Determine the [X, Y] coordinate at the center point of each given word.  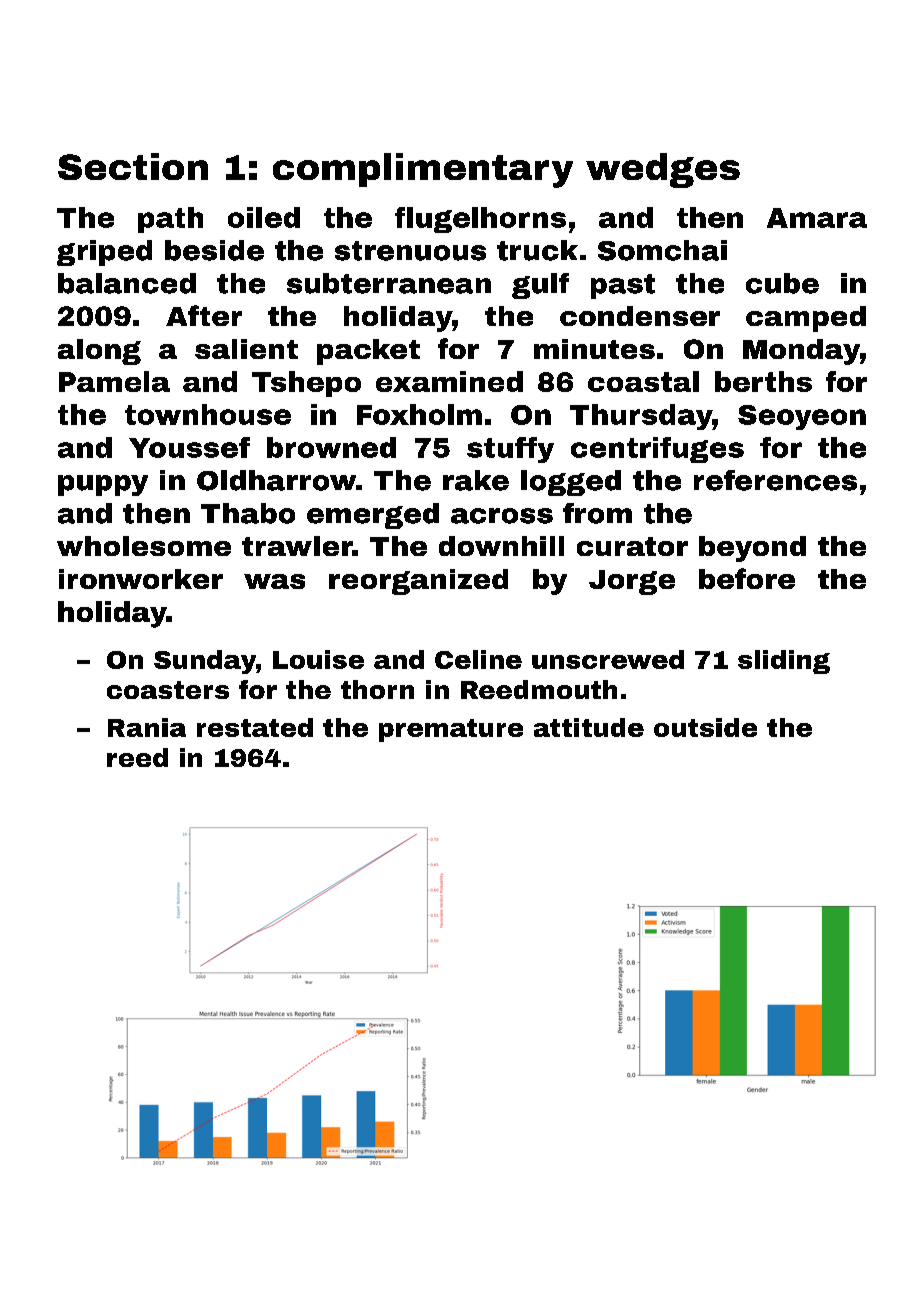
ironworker [141, 579]
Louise [318, 659]
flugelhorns [480, 220]
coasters [168, 690]
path [170, 220]
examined [449, 381]
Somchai [662, 250]
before [747, 578]
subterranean [389, 283]
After [204, 315]
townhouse [208, 414]
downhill [501, 546]
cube [782, 283]
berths [763, 381]
